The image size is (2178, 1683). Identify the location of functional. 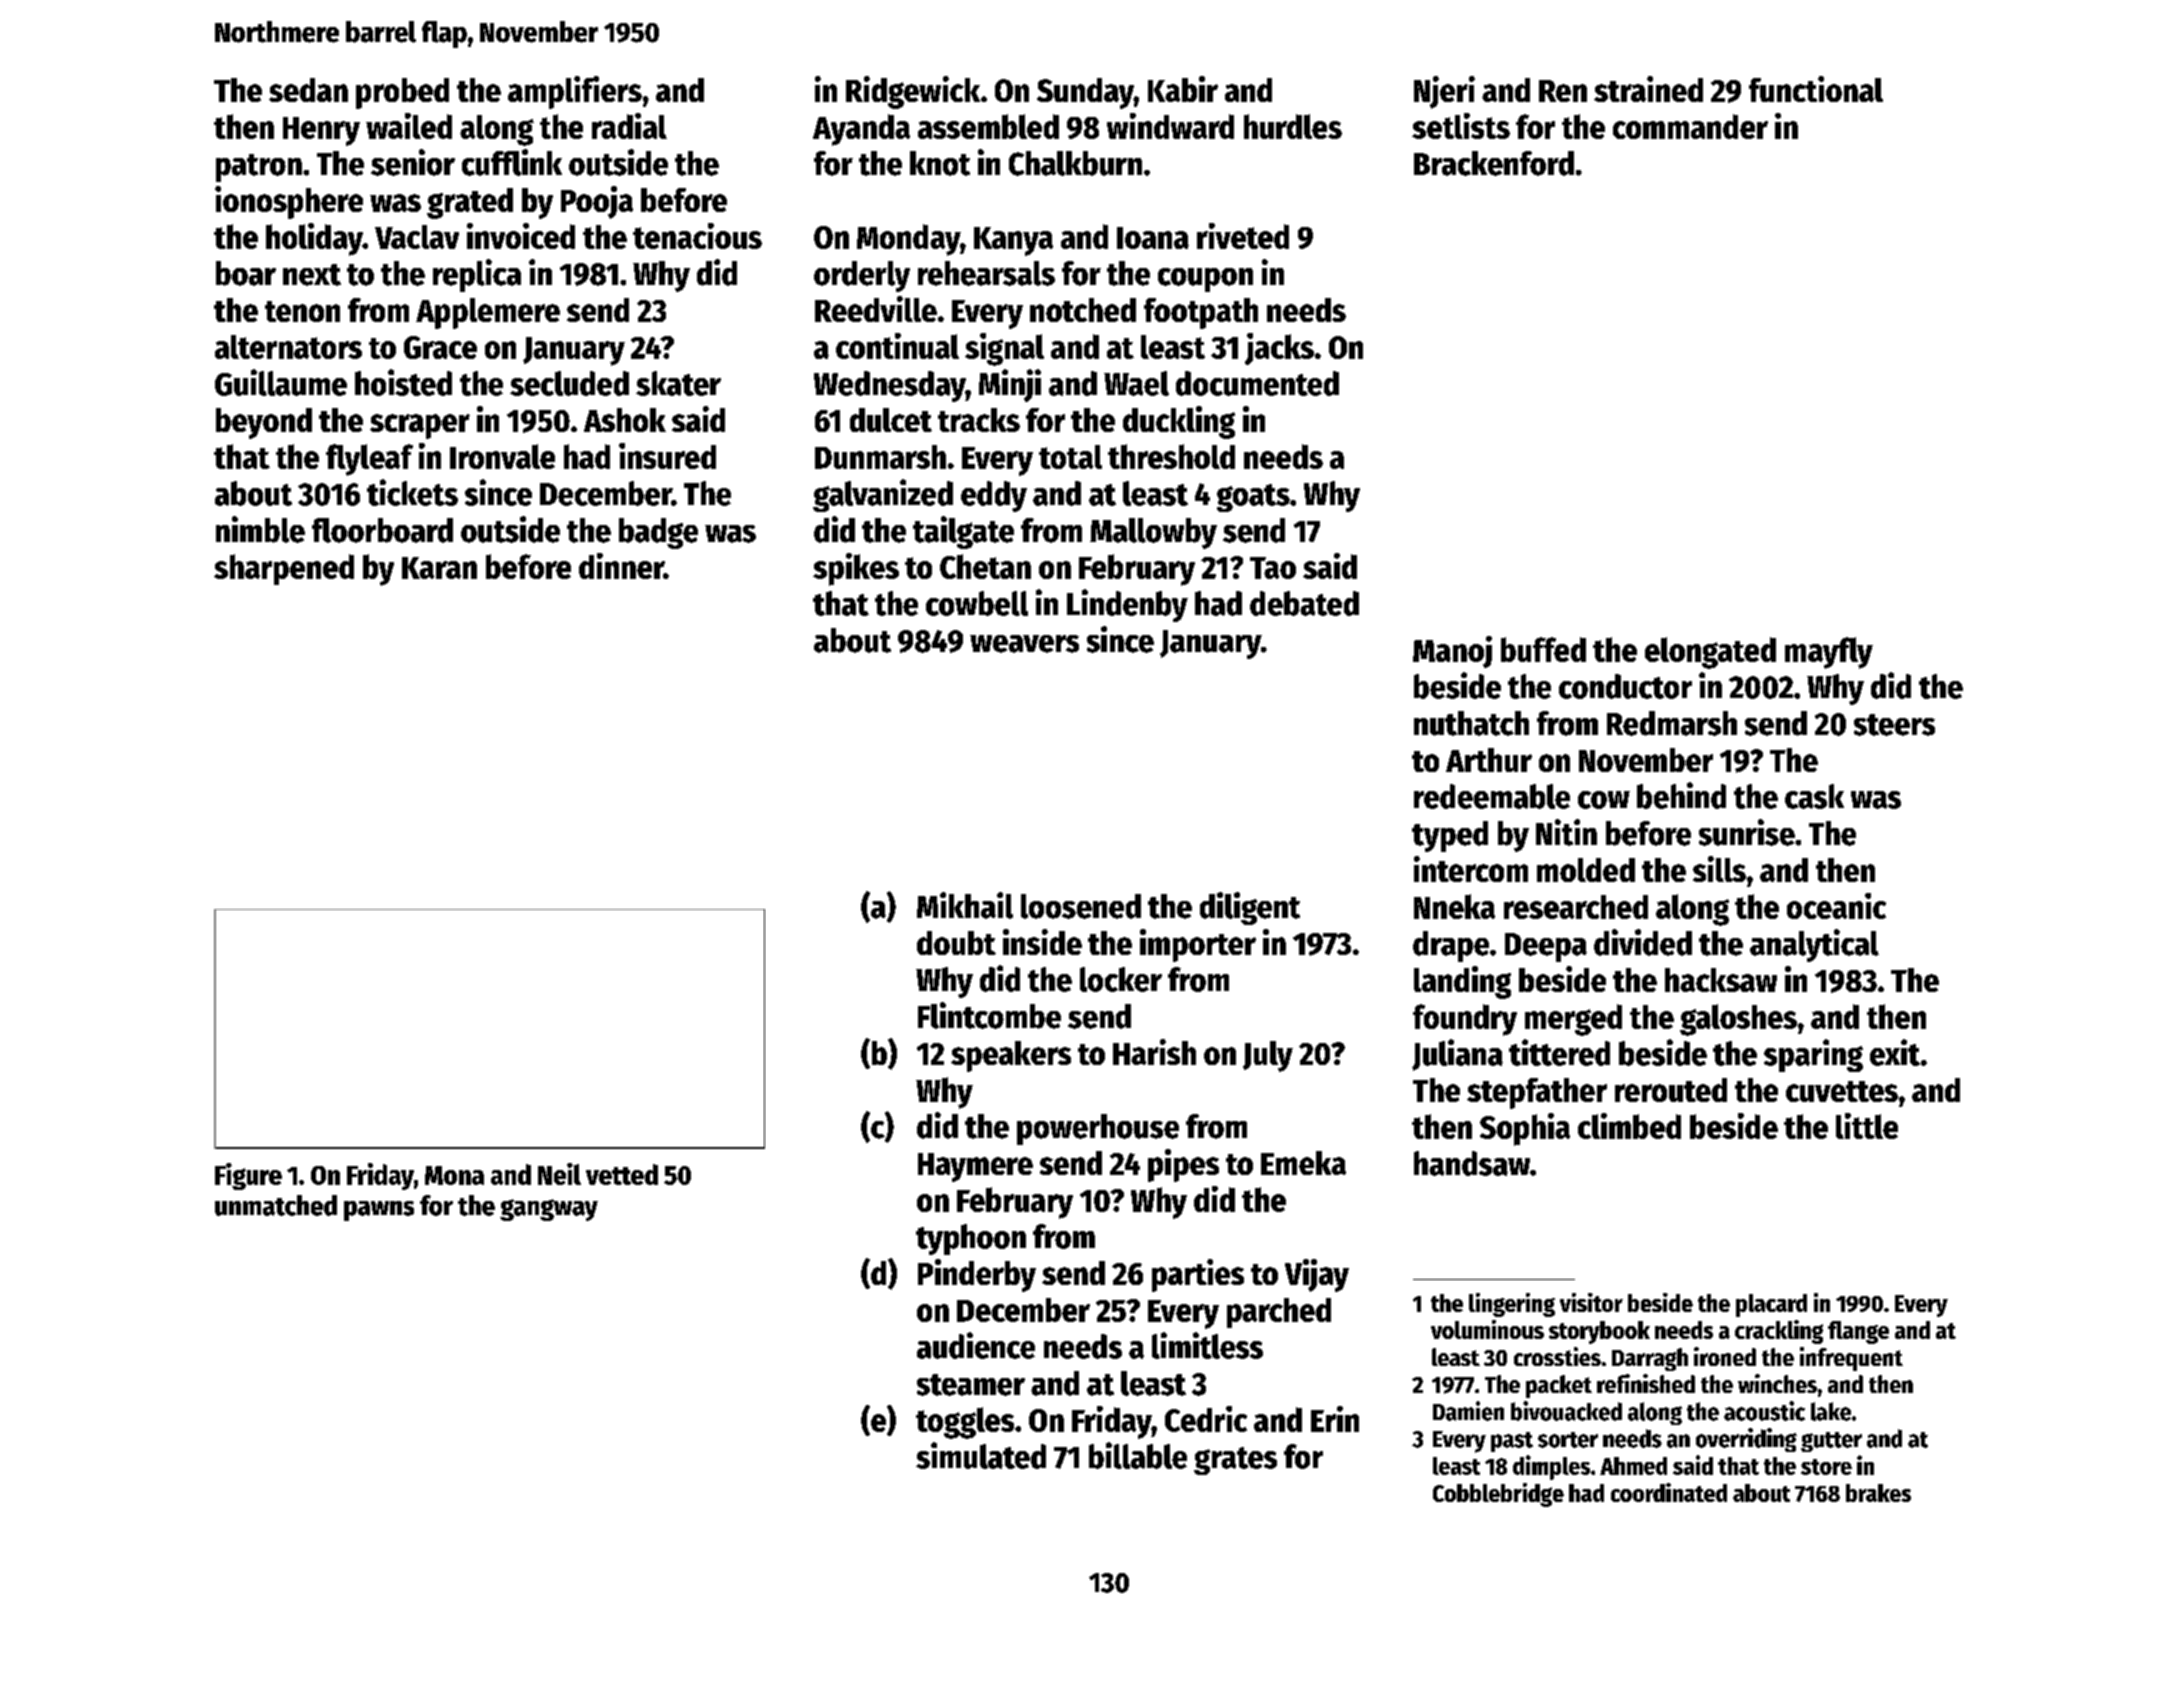
(1816, 89).
